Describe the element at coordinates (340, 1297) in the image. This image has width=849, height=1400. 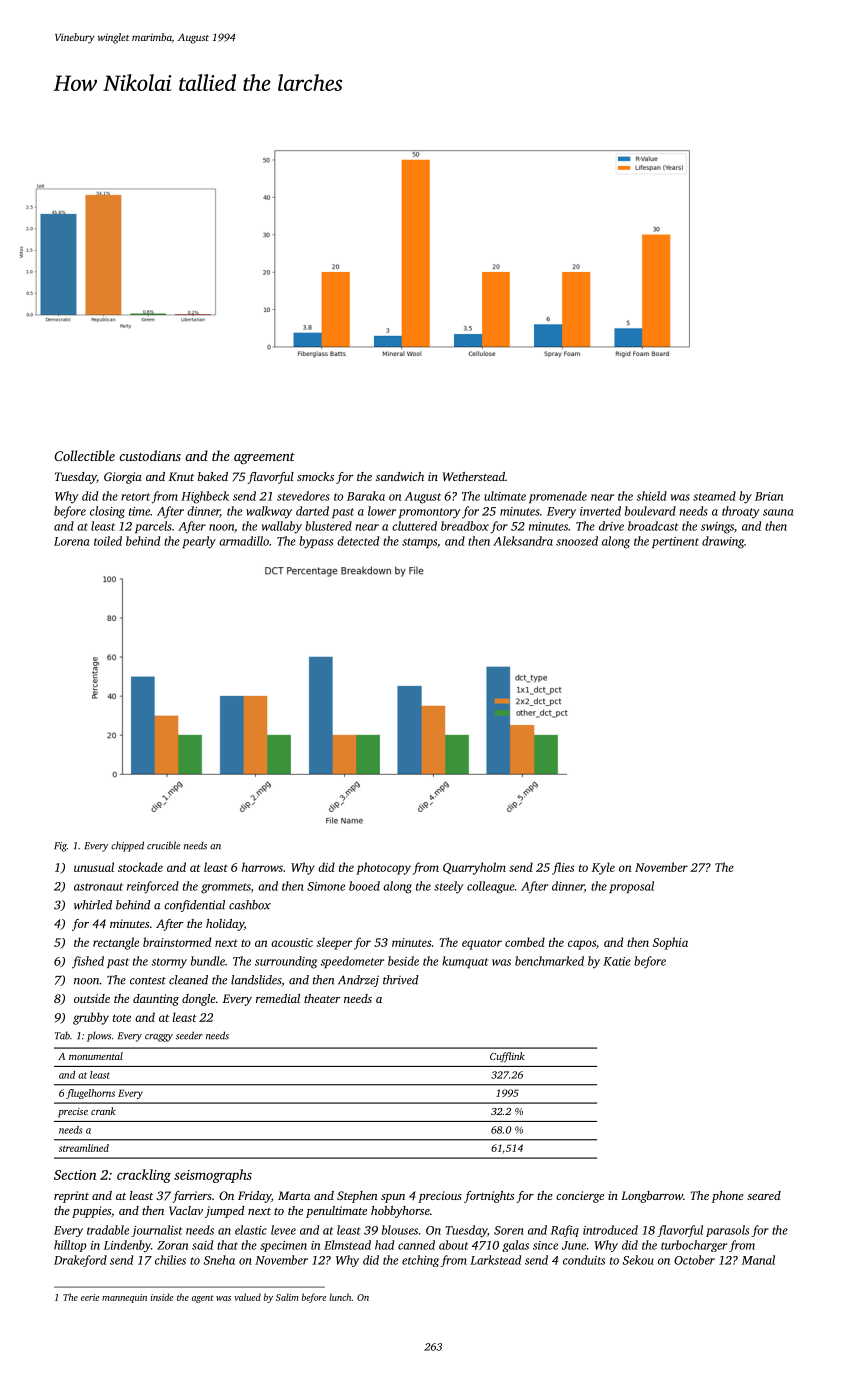
I see `lunch` at that location.
